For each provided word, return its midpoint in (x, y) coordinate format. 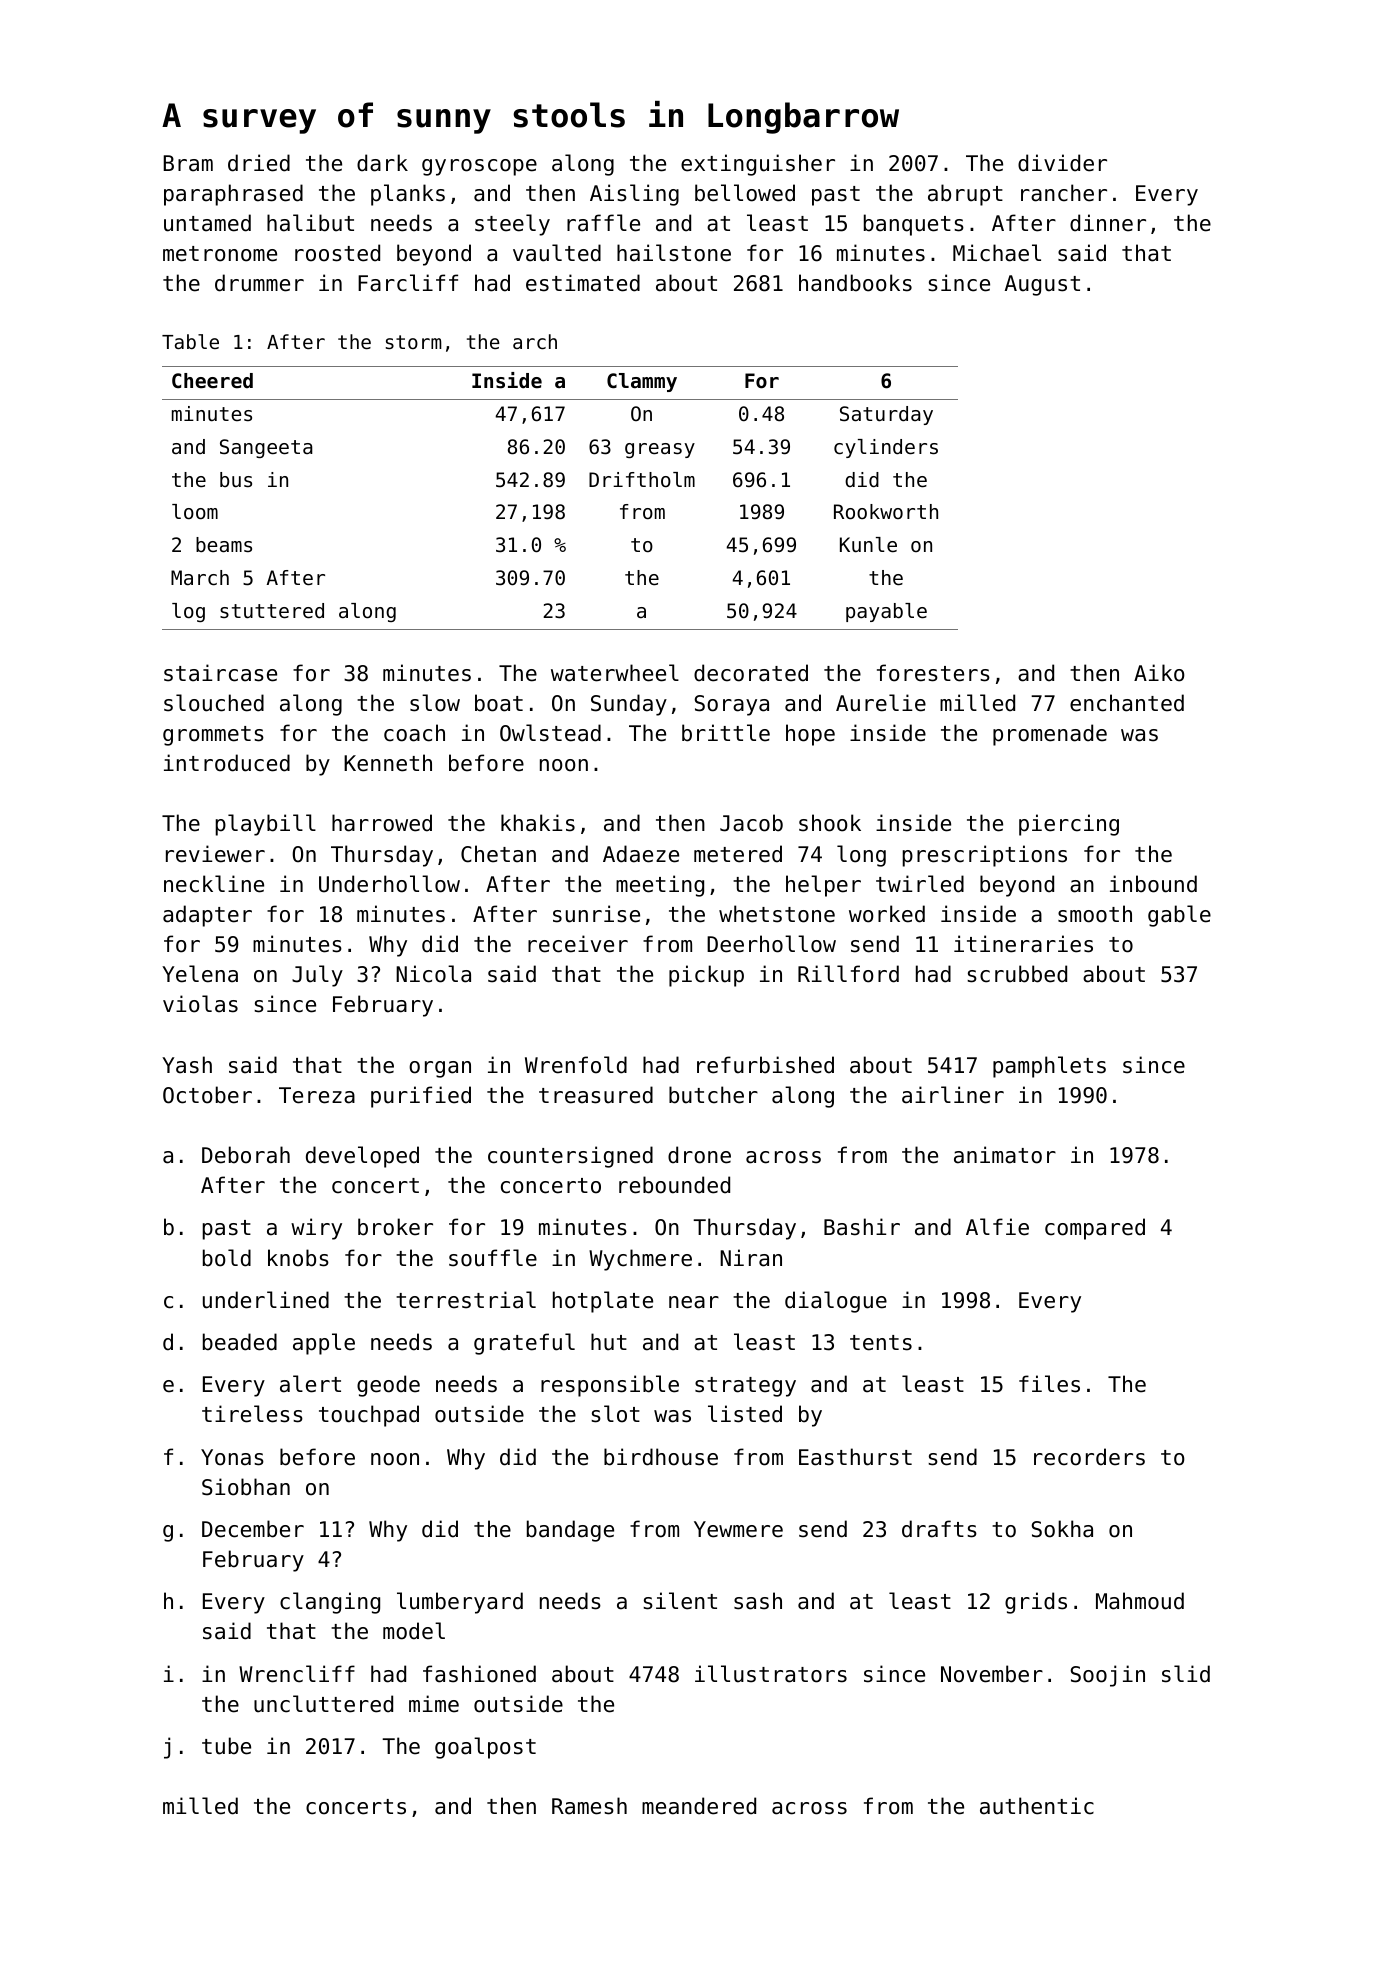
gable (1179, 916)
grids (1036, 1603)
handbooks (855, 283)
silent (680, 1601)
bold (227, 1258)
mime (434, 1704)
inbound (1153, 884)
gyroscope (479, 167)
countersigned (570, 1157)
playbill (265, 825)
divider (1062, 163)
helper (823, 886)
